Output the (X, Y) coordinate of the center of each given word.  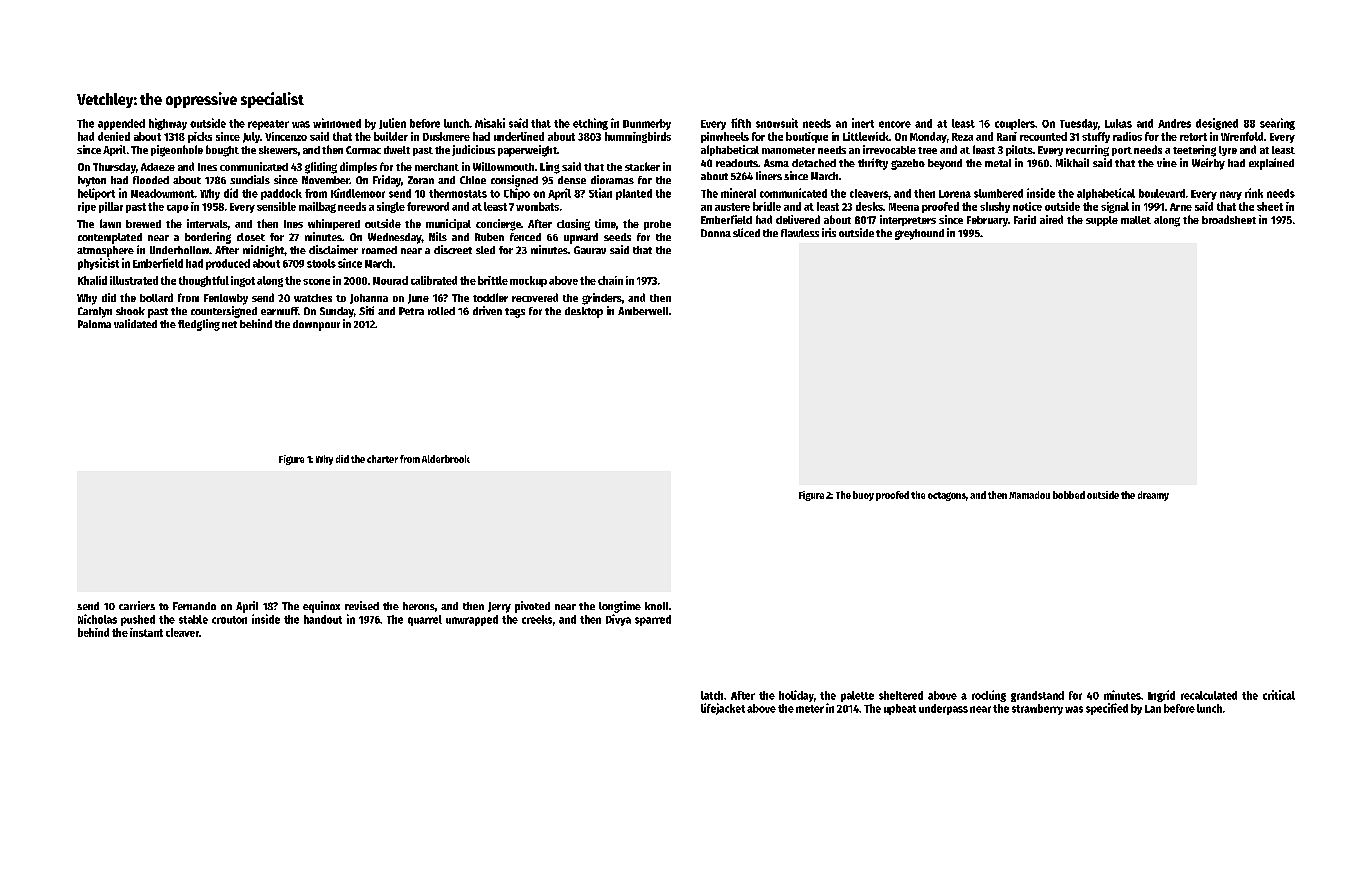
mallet (1136, 220)
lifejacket (723, 709)
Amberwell (643, 311)
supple (1102, 221)
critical (1279, 695)
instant (146, 632)
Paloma (94, 324)
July (251, 137)
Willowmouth (503, 166)
